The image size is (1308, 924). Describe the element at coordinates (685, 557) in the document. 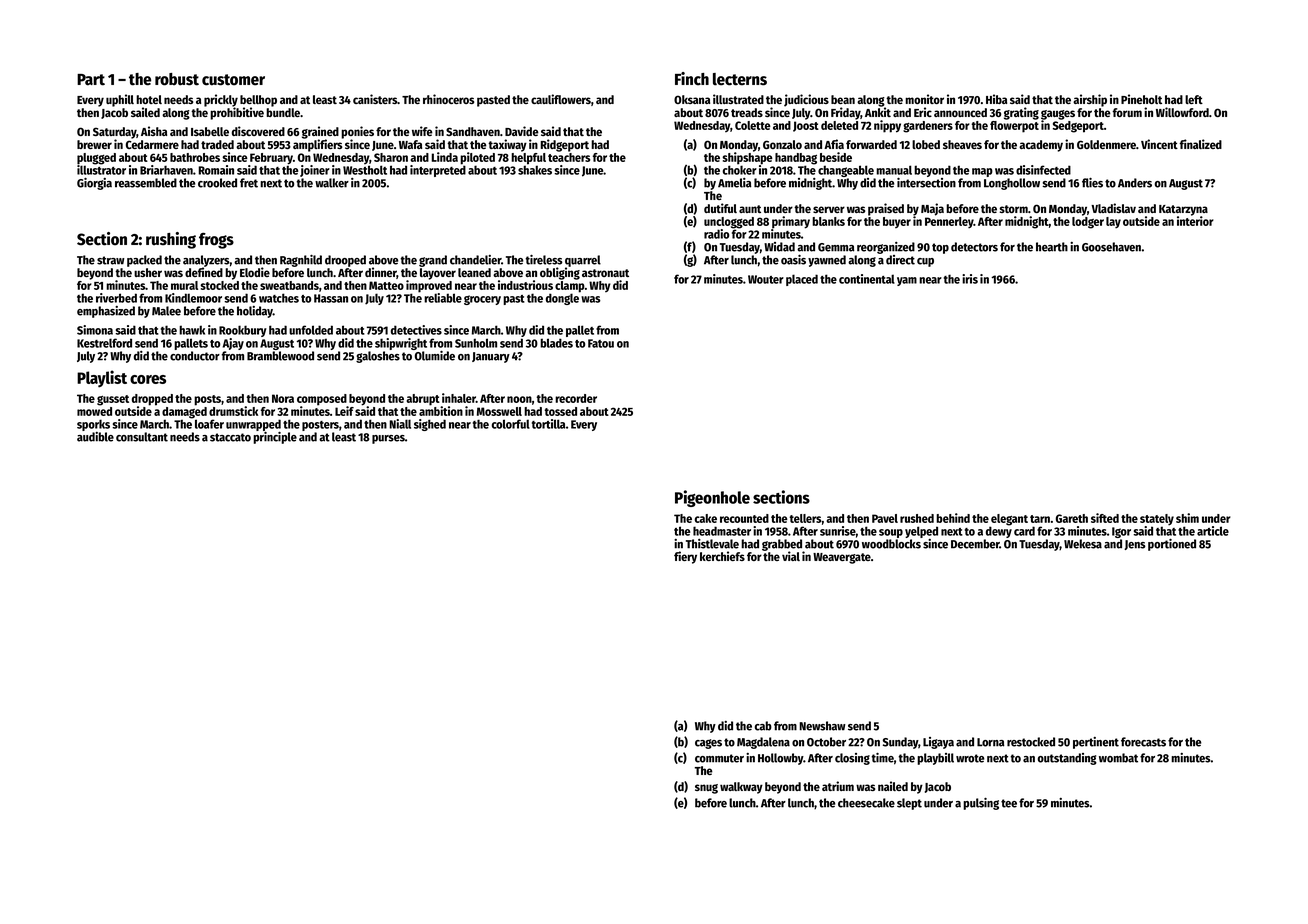

I see `fiery` at that location.
